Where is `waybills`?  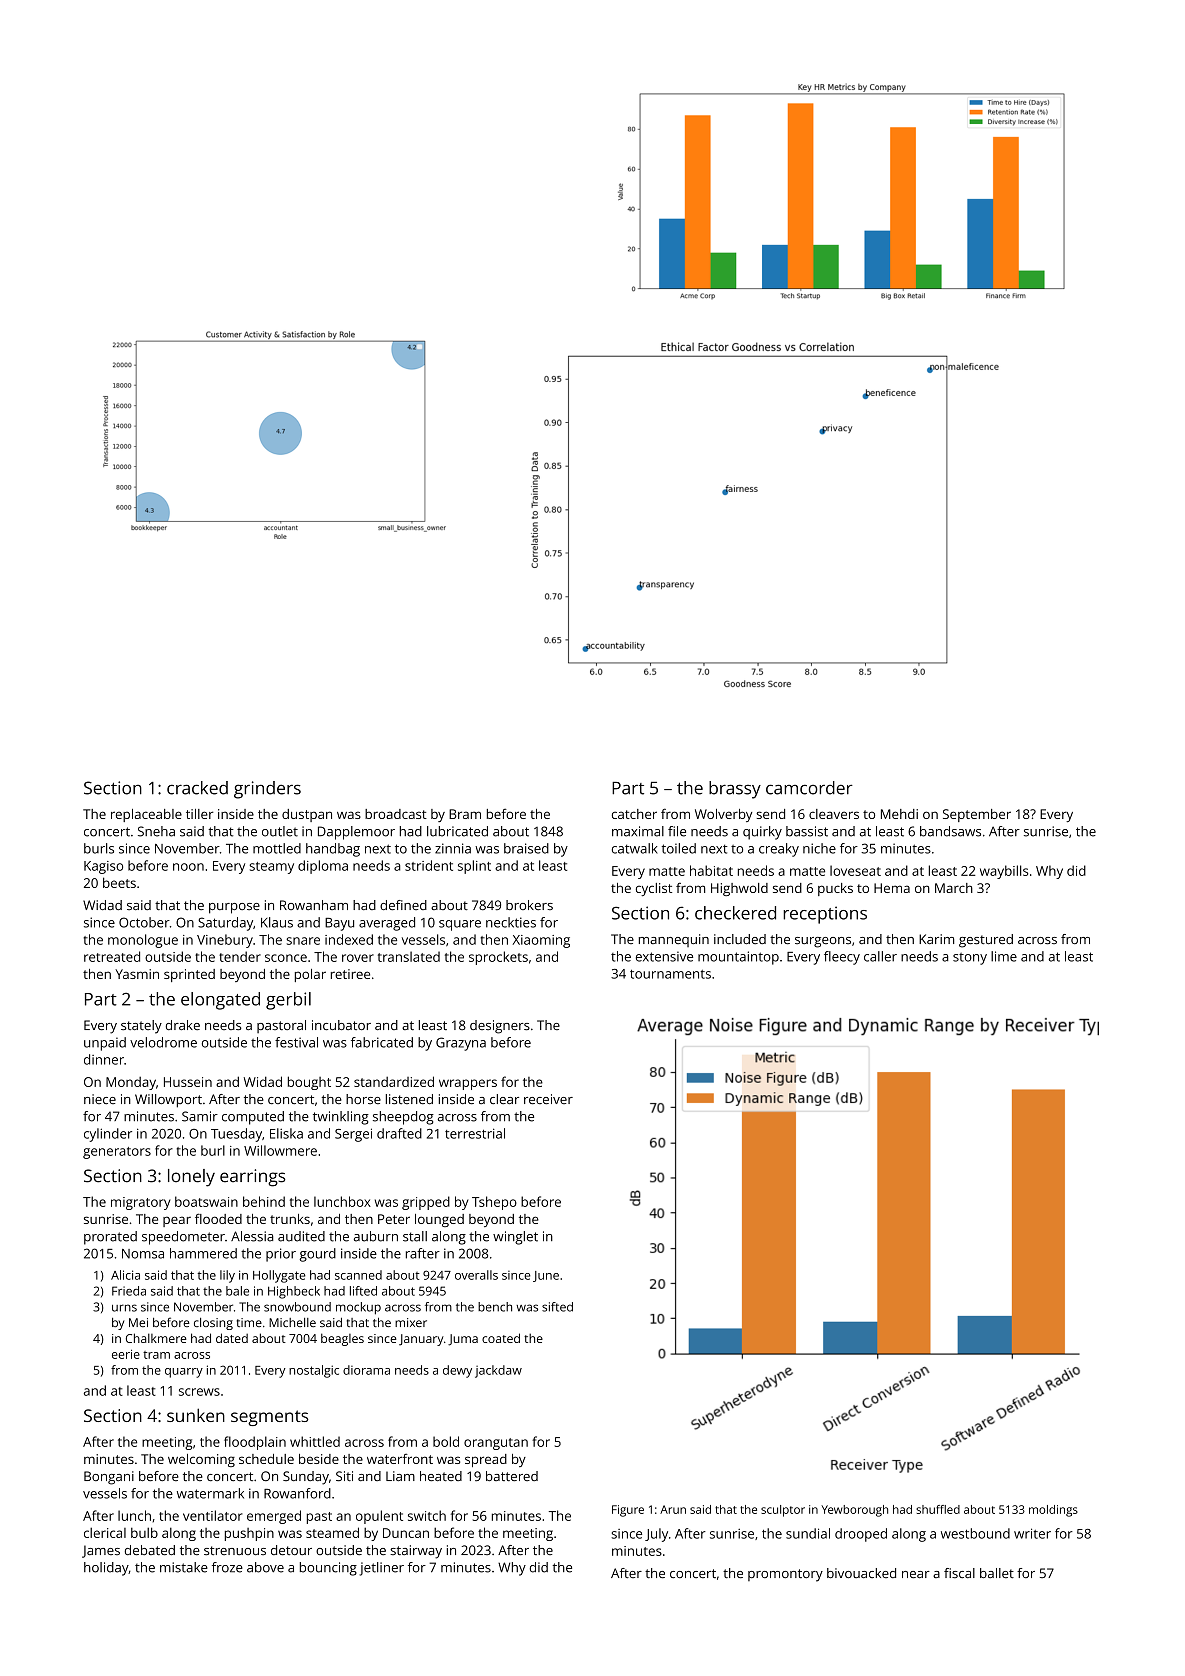 waybills is located at coordinates (1004, 872).
